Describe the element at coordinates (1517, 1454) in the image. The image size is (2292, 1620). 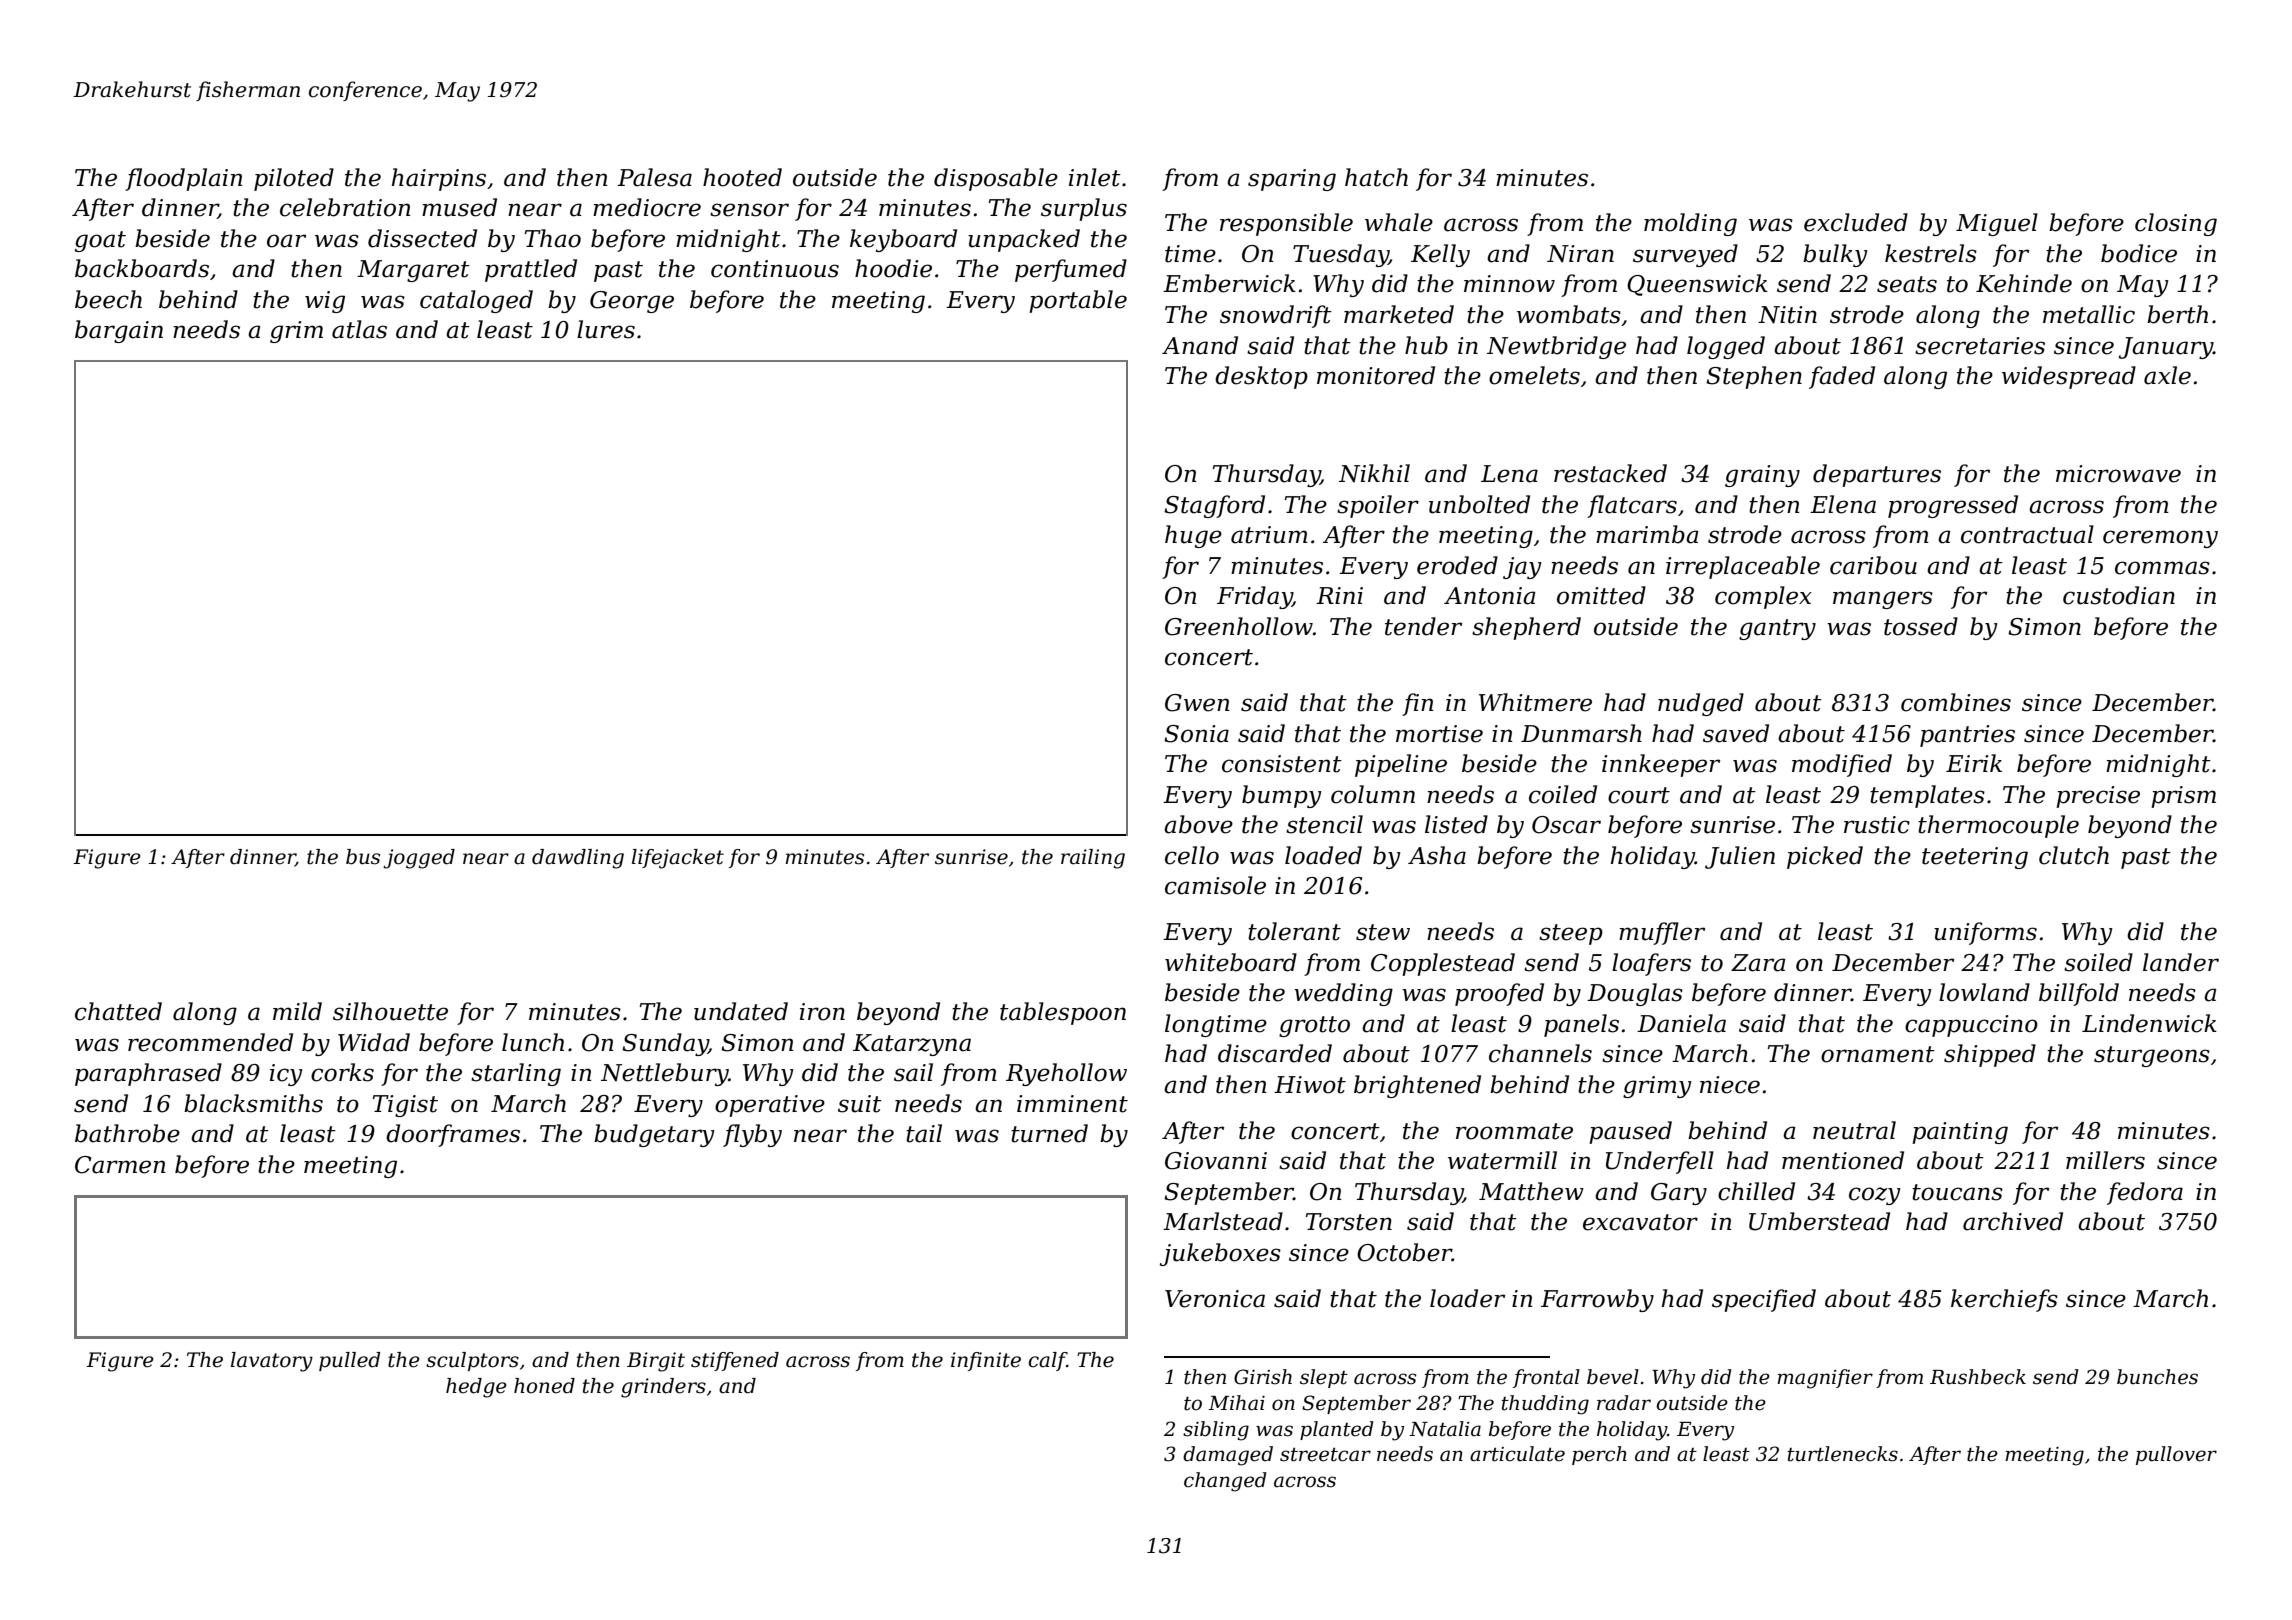
I see `articulate` at that location.
